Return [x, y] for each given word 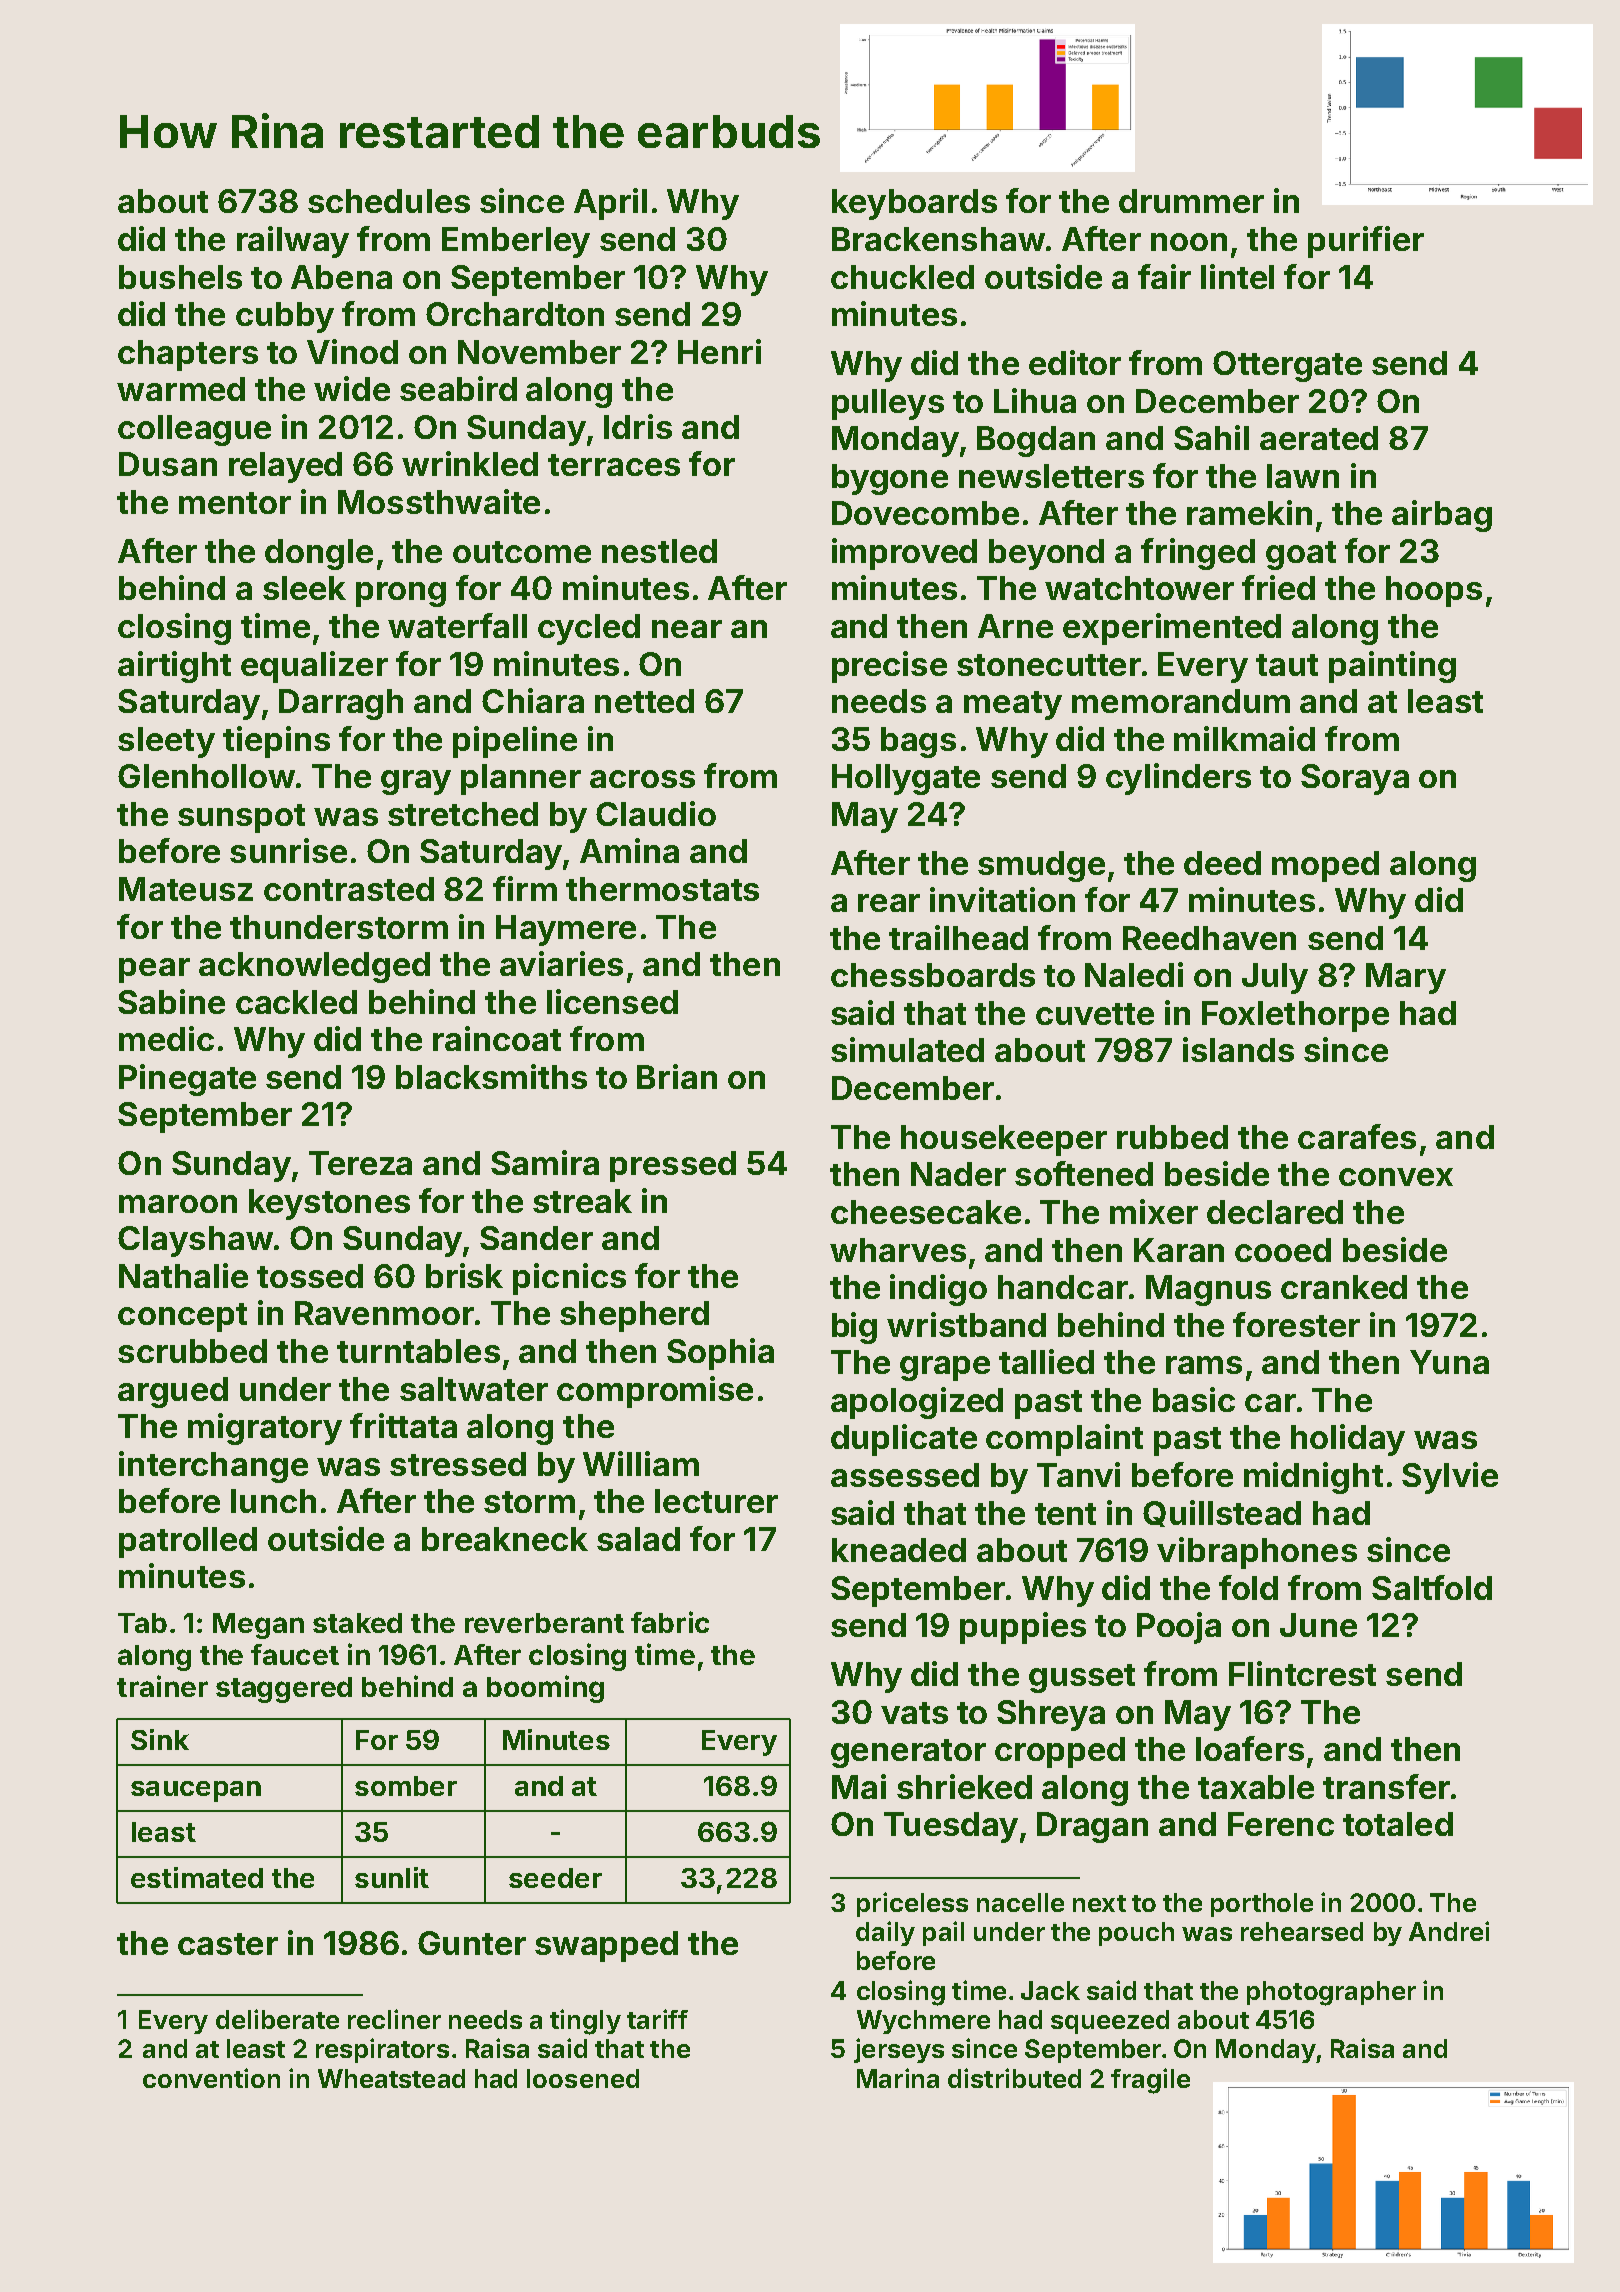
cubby [285, 317]
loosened [583, 2078]
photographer [1331, 1993]
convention [211, 2078]
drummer [1191, 201]
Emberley [516, 242]
